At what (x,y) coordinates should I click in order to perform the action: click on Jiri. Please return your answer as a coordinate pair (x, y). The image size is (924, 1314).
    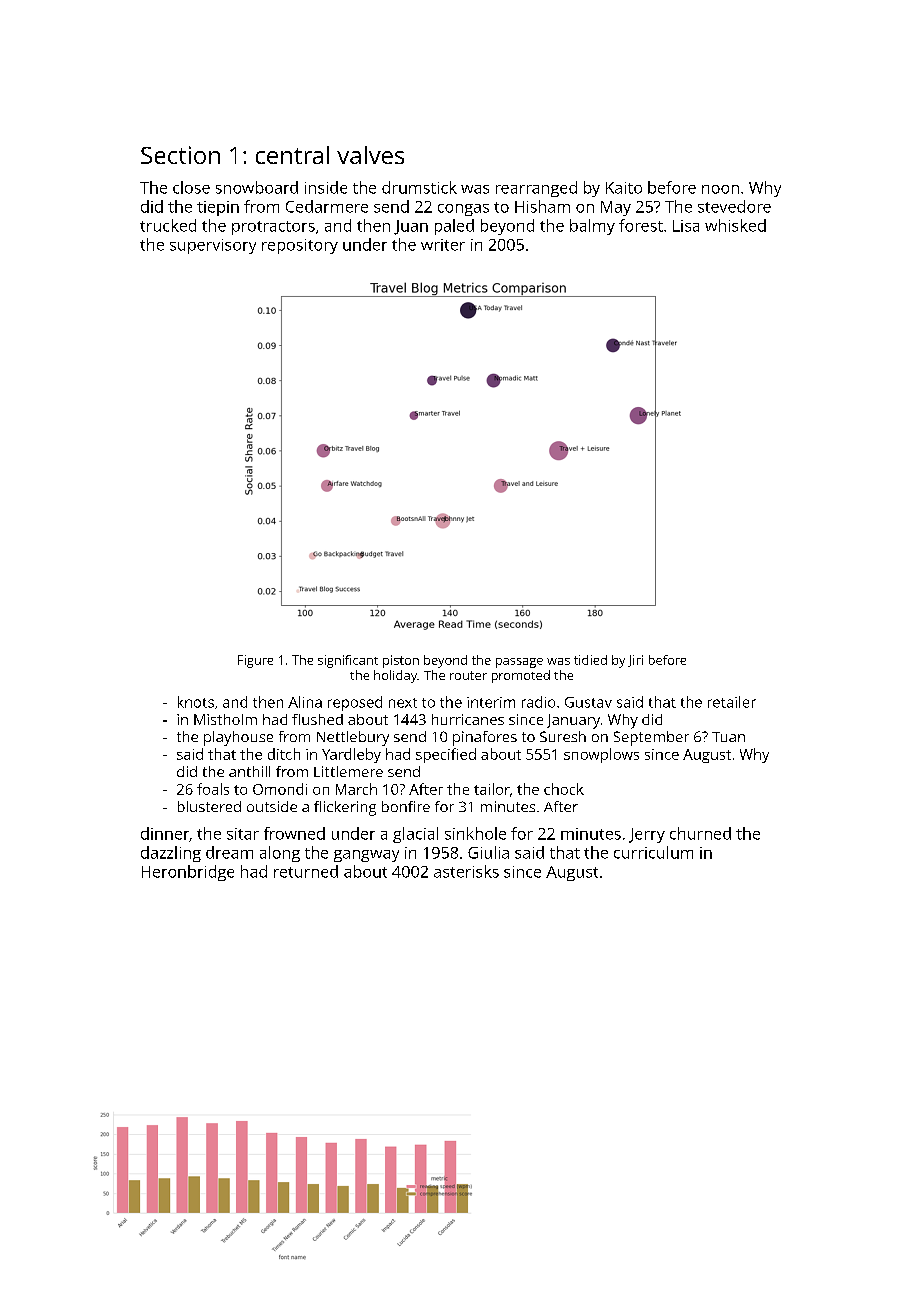
    Looking at the image, I should click on (635, 661).
